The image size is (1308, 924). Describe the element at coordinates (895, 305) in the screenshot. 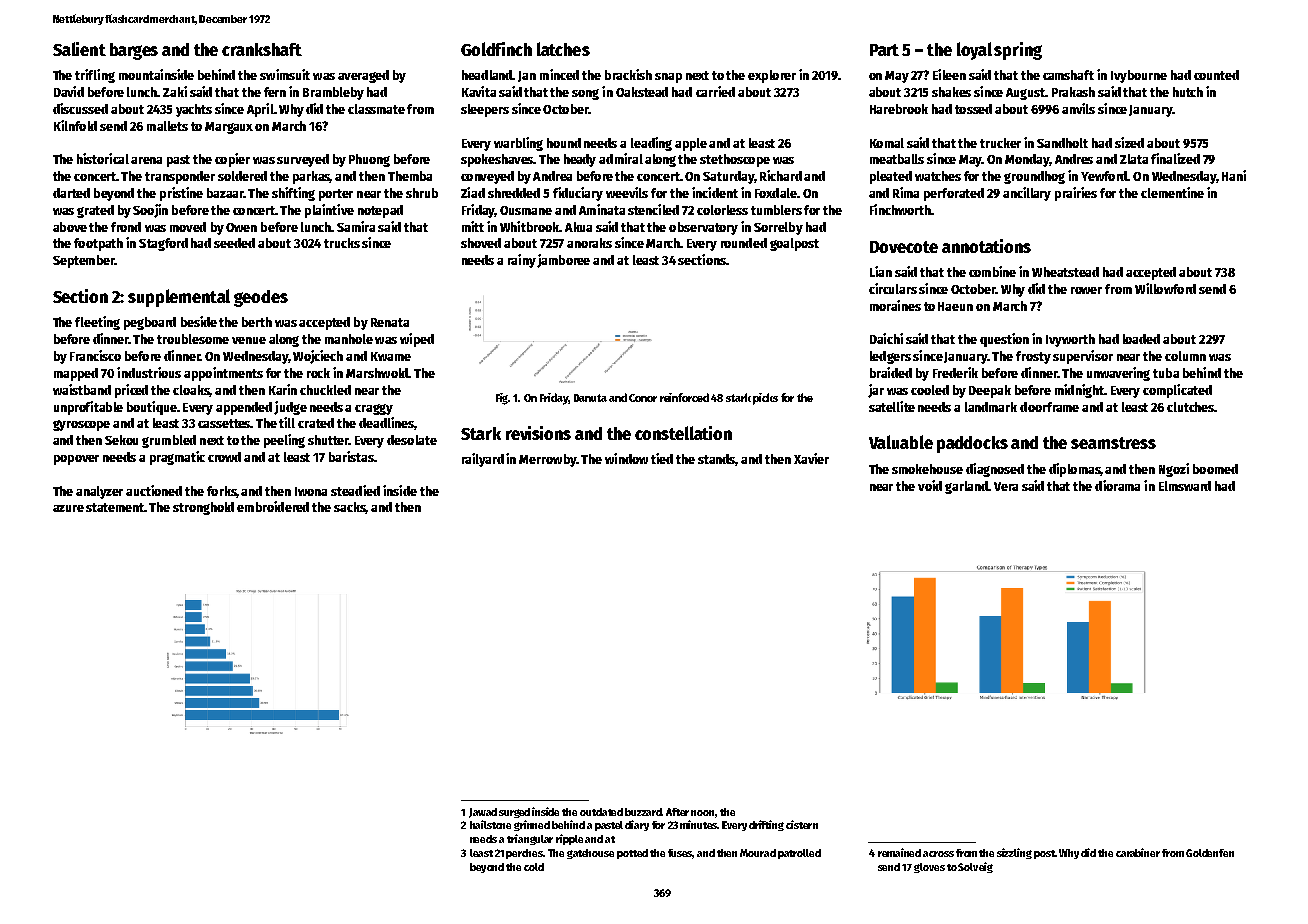

I see `moraines` at that location.
